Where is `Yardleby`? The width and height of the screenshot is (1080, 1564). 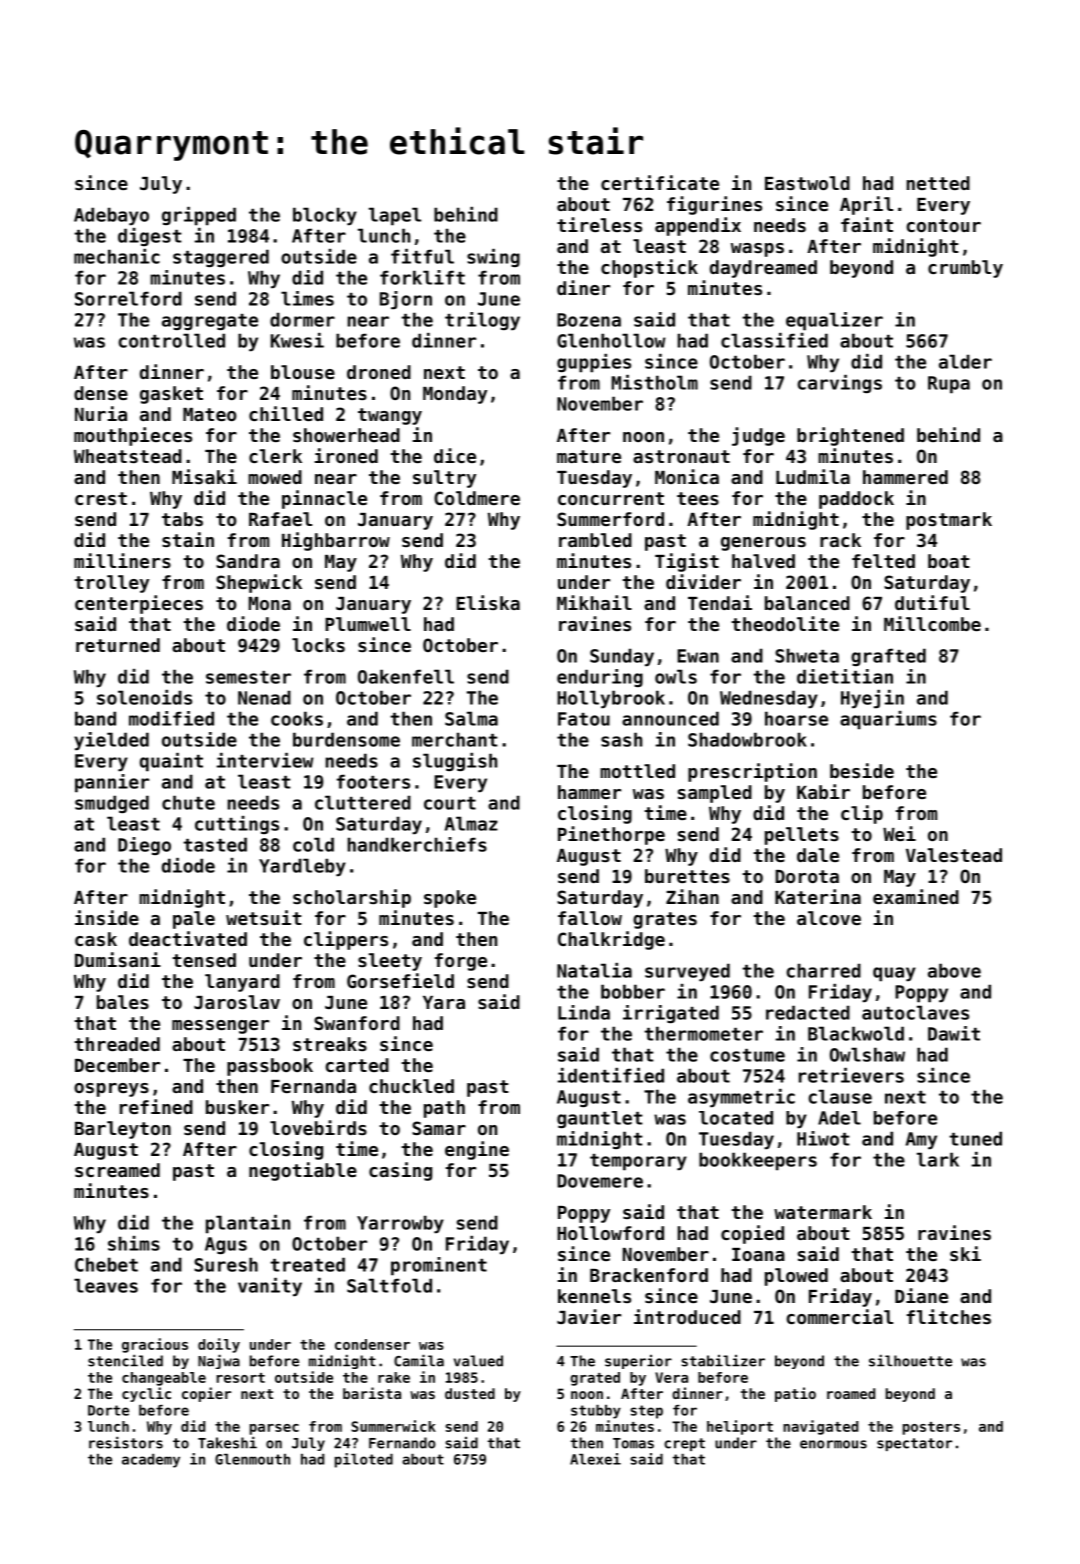 Yardleby is located at coordinates (302, 867).
